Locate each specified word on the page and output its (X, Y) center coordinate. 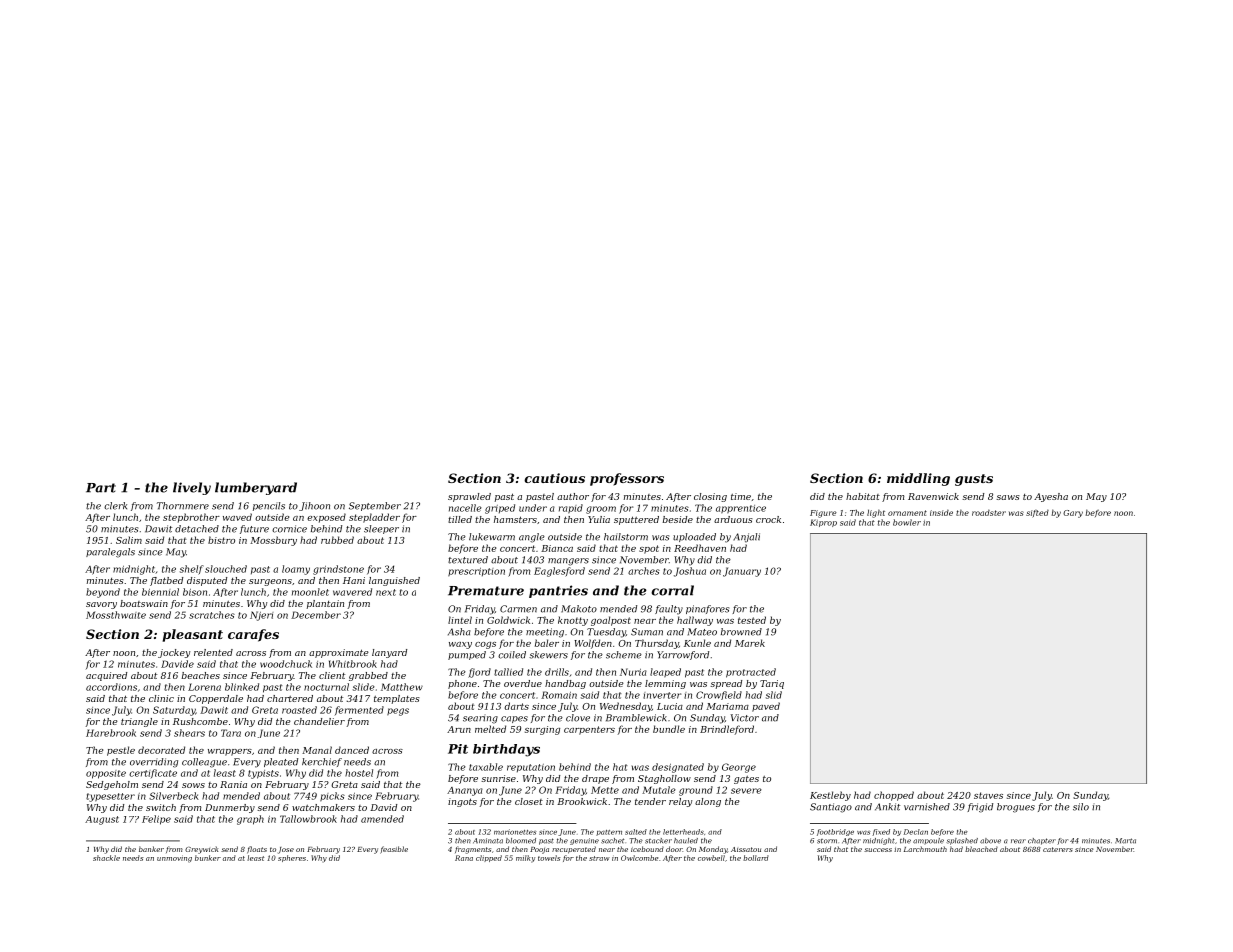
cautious (554, 478)
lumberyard (256, 488)
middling (918, 479)
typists (263, 774)
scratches (212, 615)
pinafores (707, 609)
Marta (1125, 841)
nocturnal (326, 687)
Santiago (831, 808)
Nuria (633, 672)
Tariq (772, 684)
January (742, 572)
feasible (394, 850)
